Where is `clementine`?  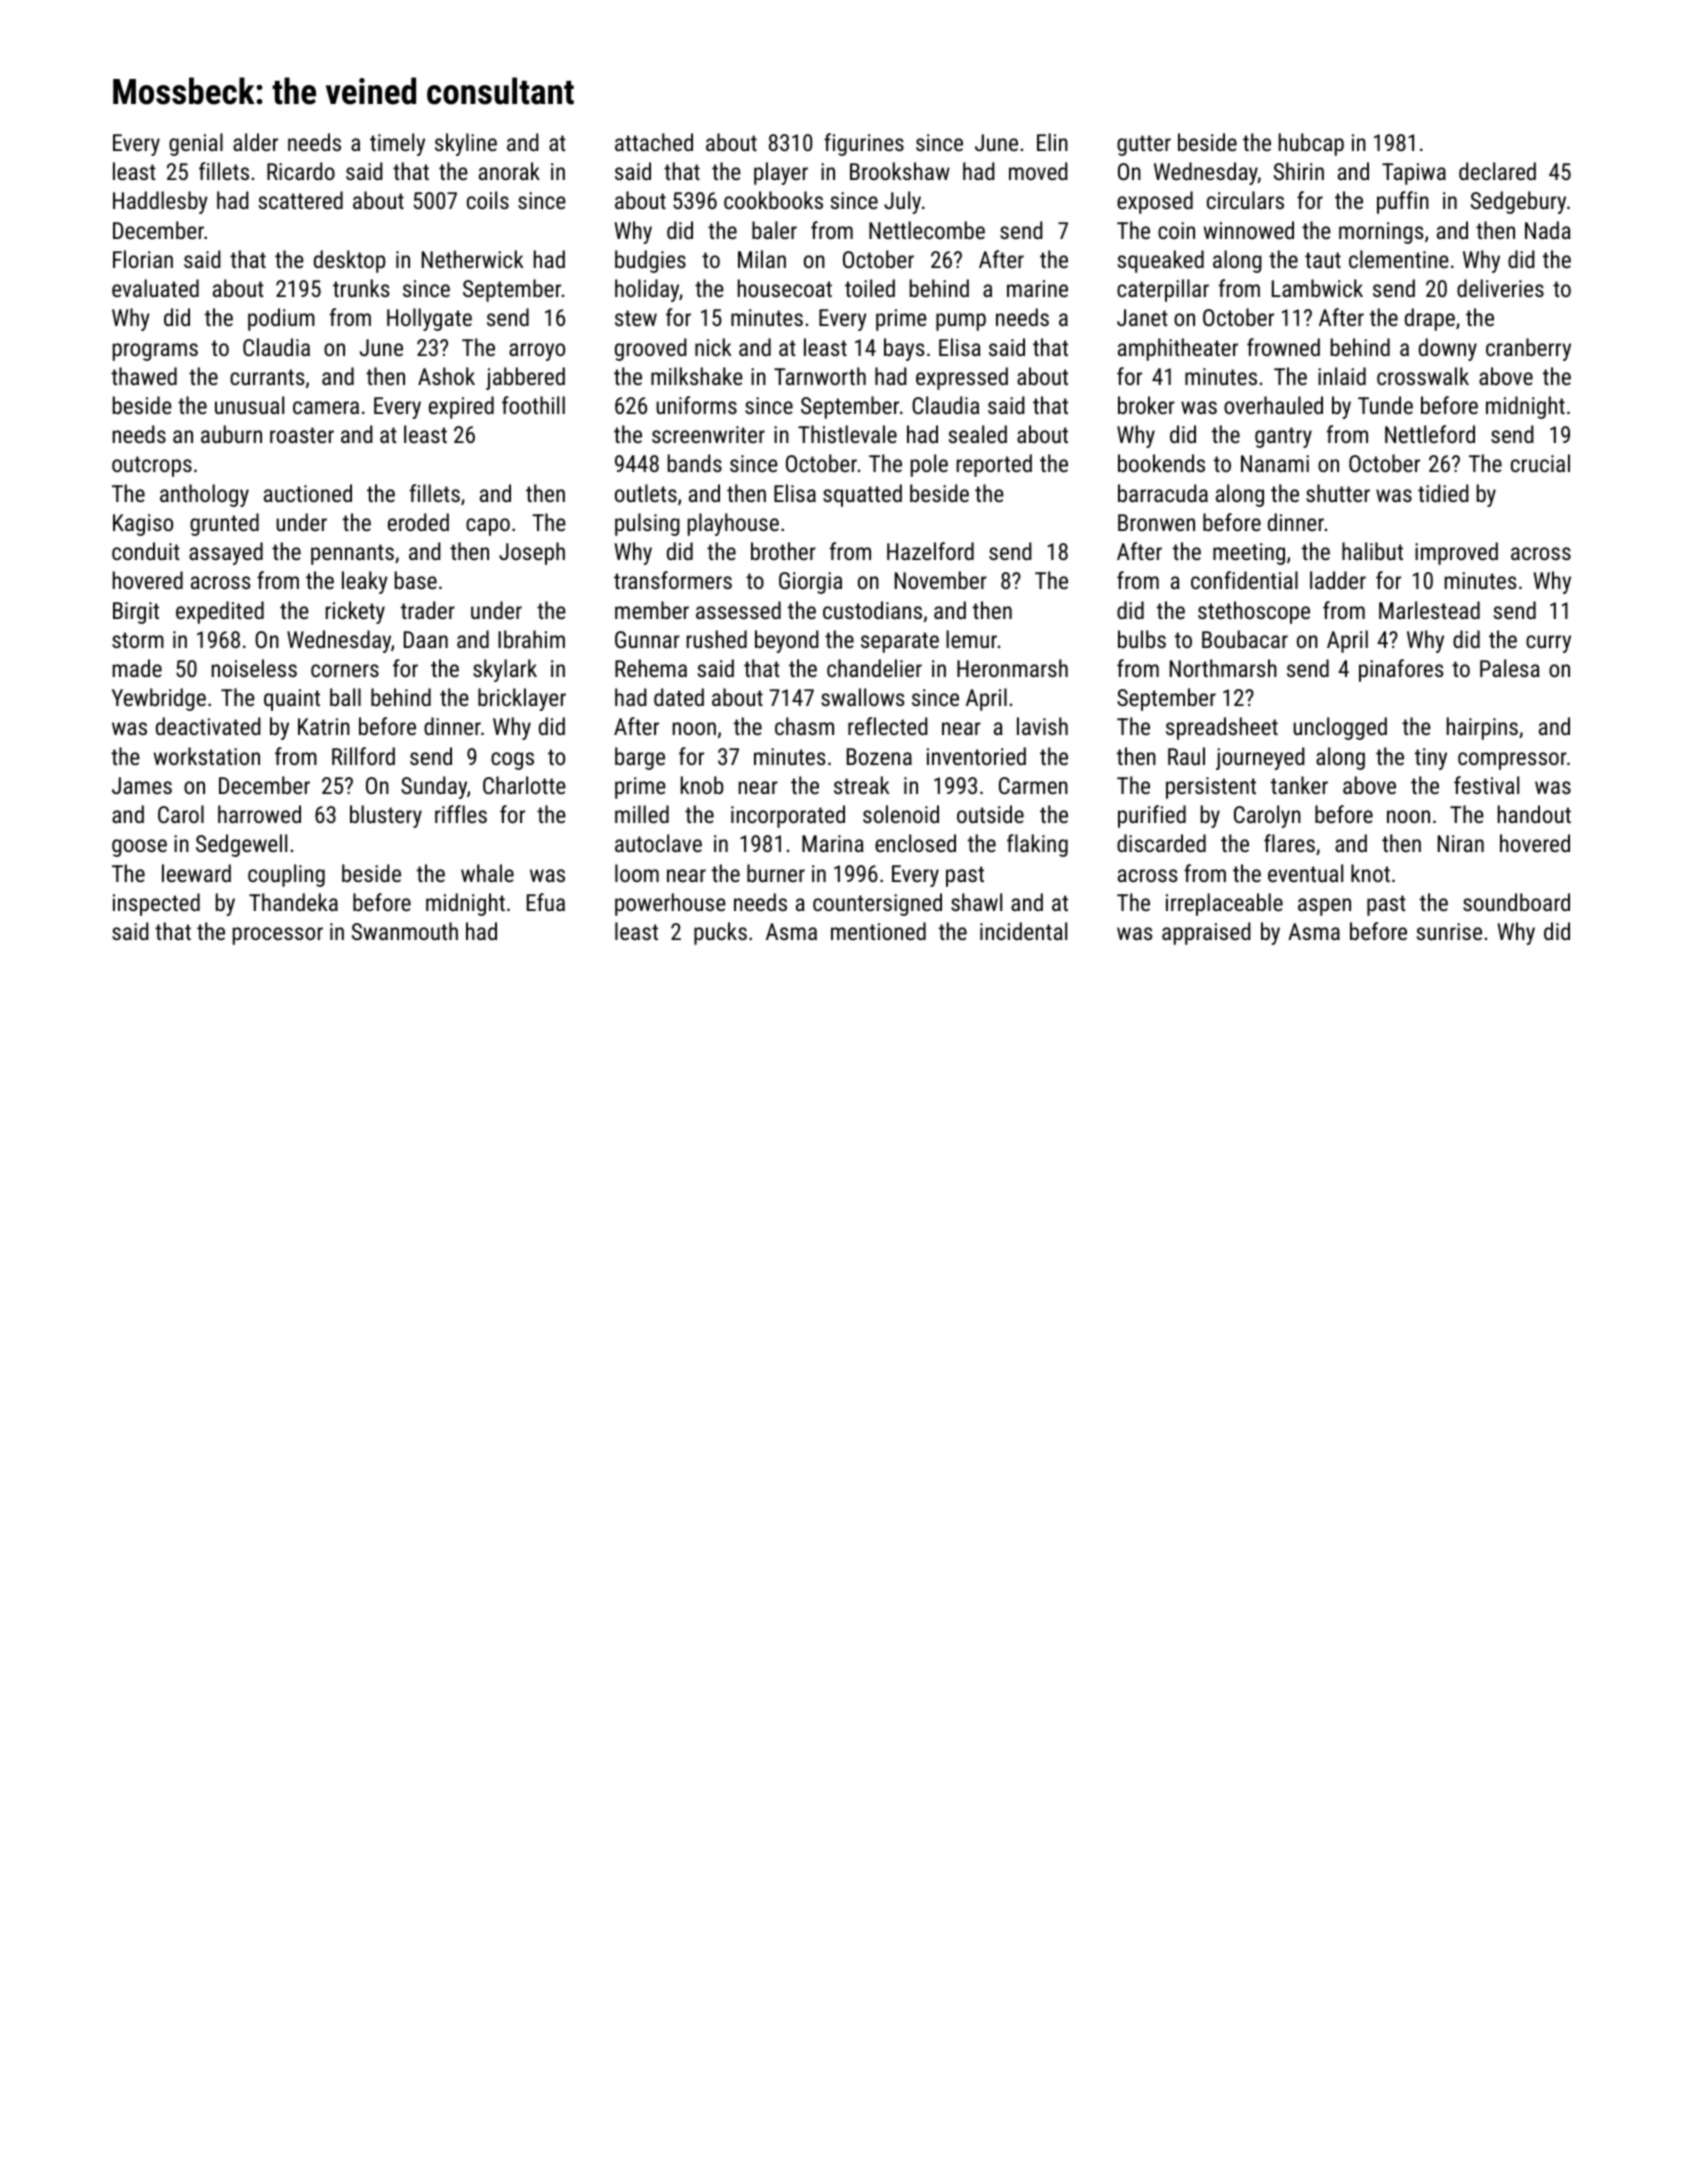
clementine is located at coordinates (1399, 259).
